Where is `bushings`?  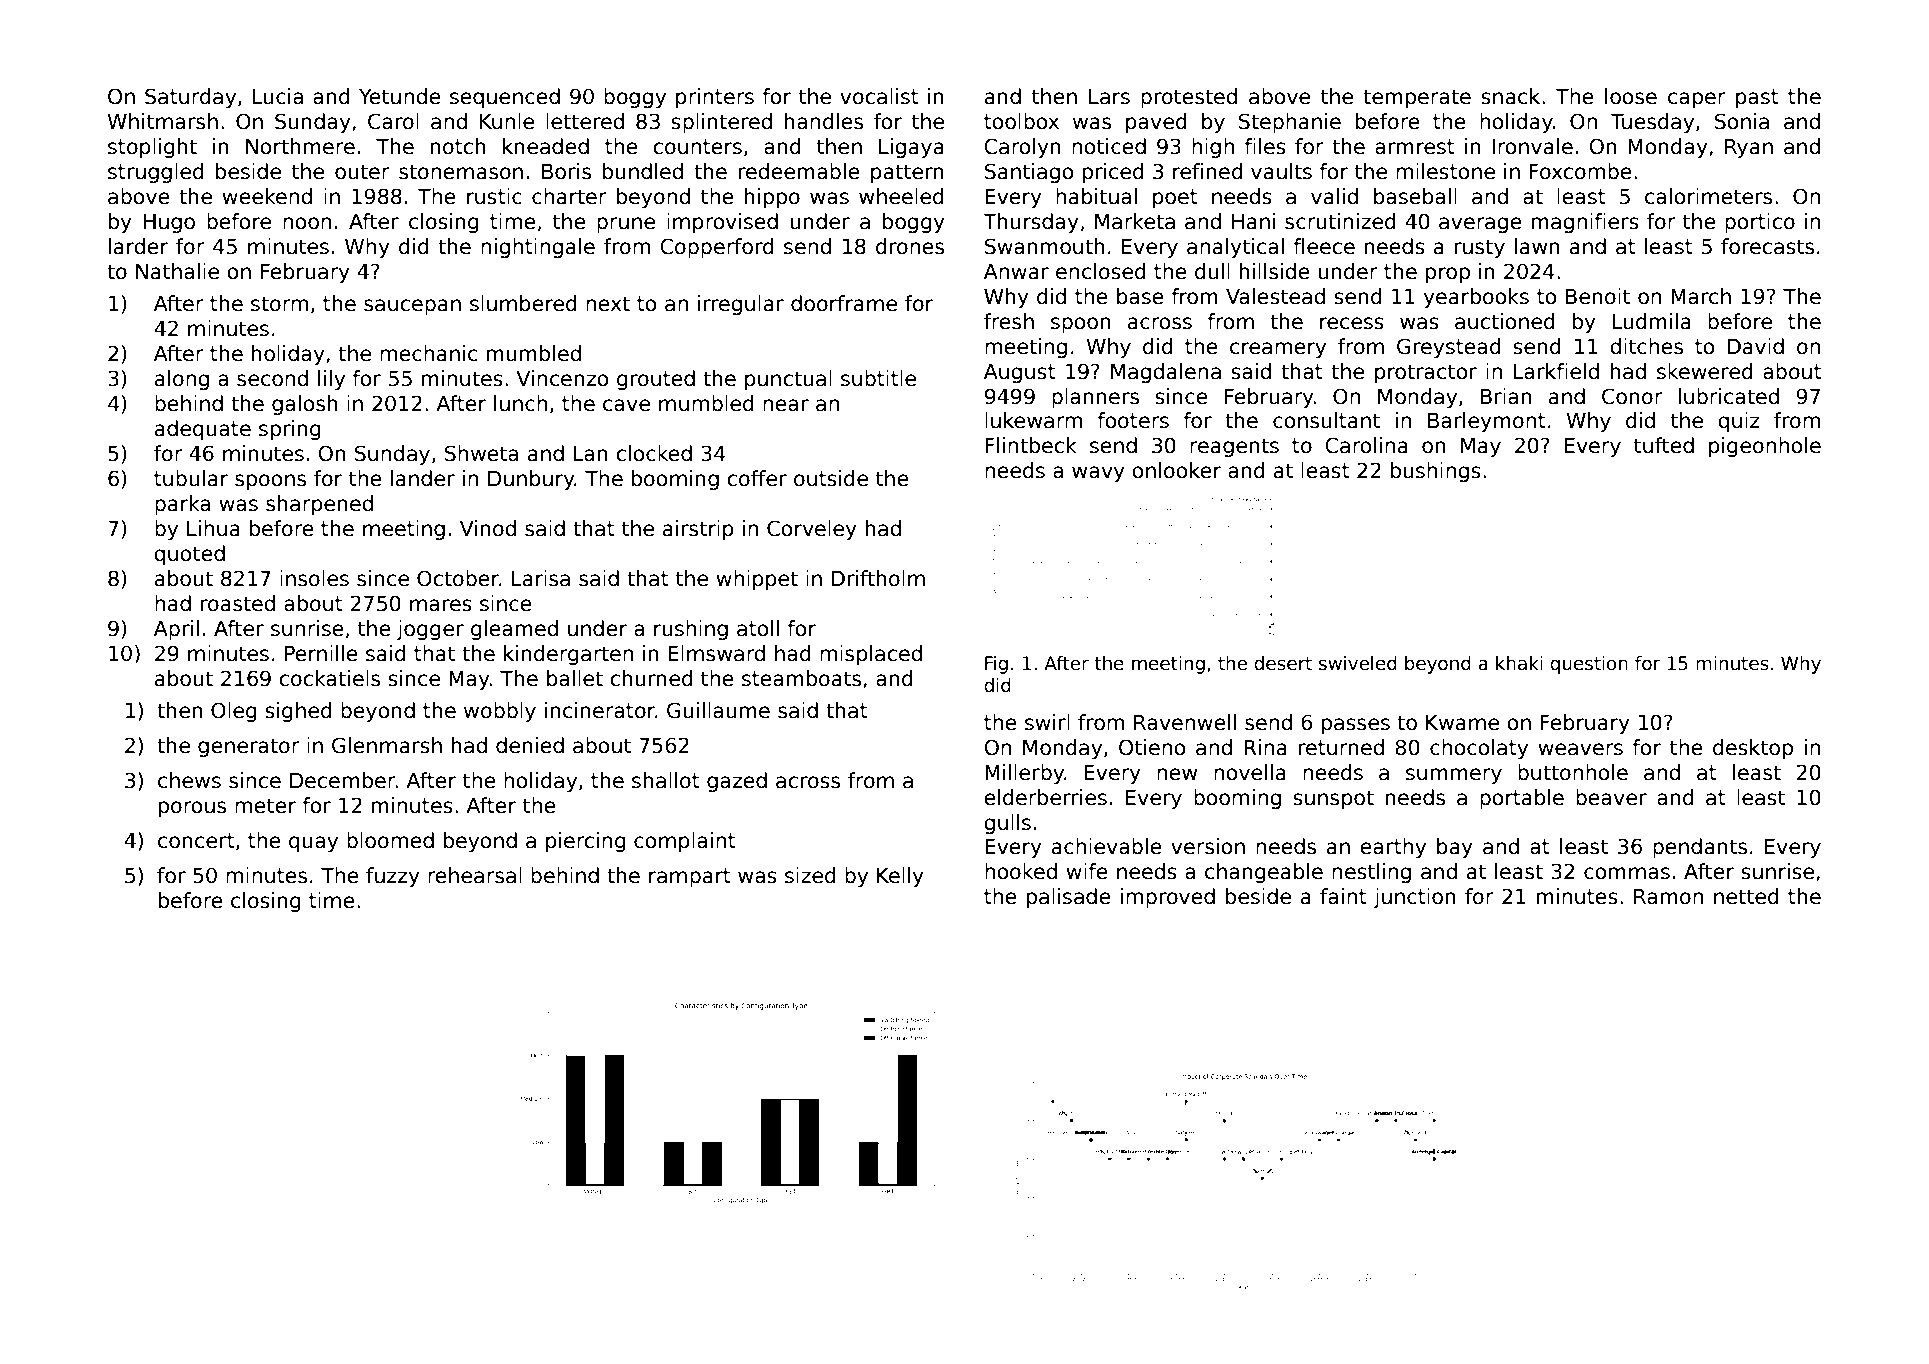 bushings is located at coordinates (1436, 472).
